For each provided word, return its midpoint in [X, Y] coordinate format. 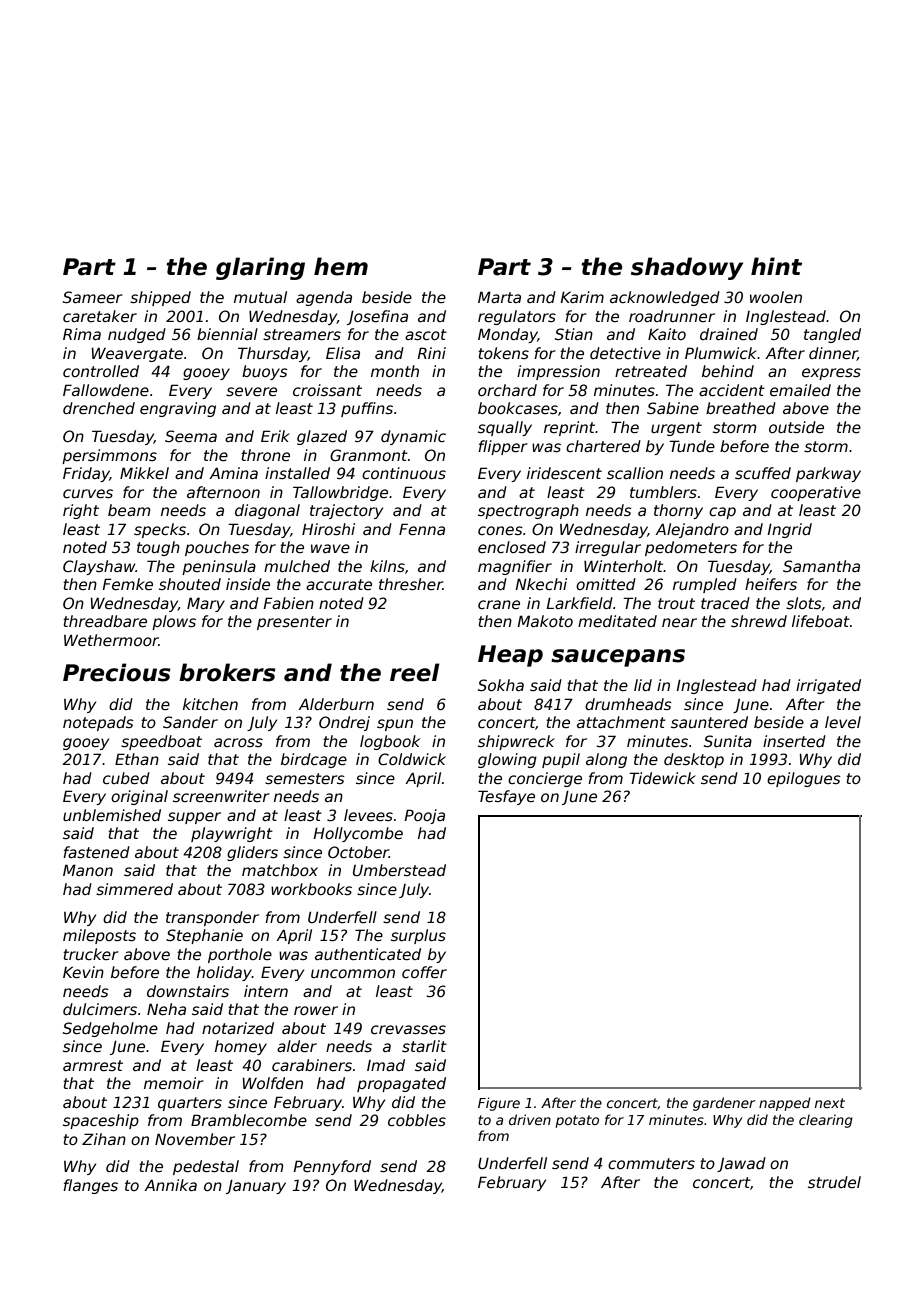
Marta [499, 297]
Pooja [424, 816]
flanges [90, 1186]
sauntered [709, 722]
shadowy [687, 268]
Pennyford [332, 1167]
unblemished [112, 815]
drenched [99, 408]
